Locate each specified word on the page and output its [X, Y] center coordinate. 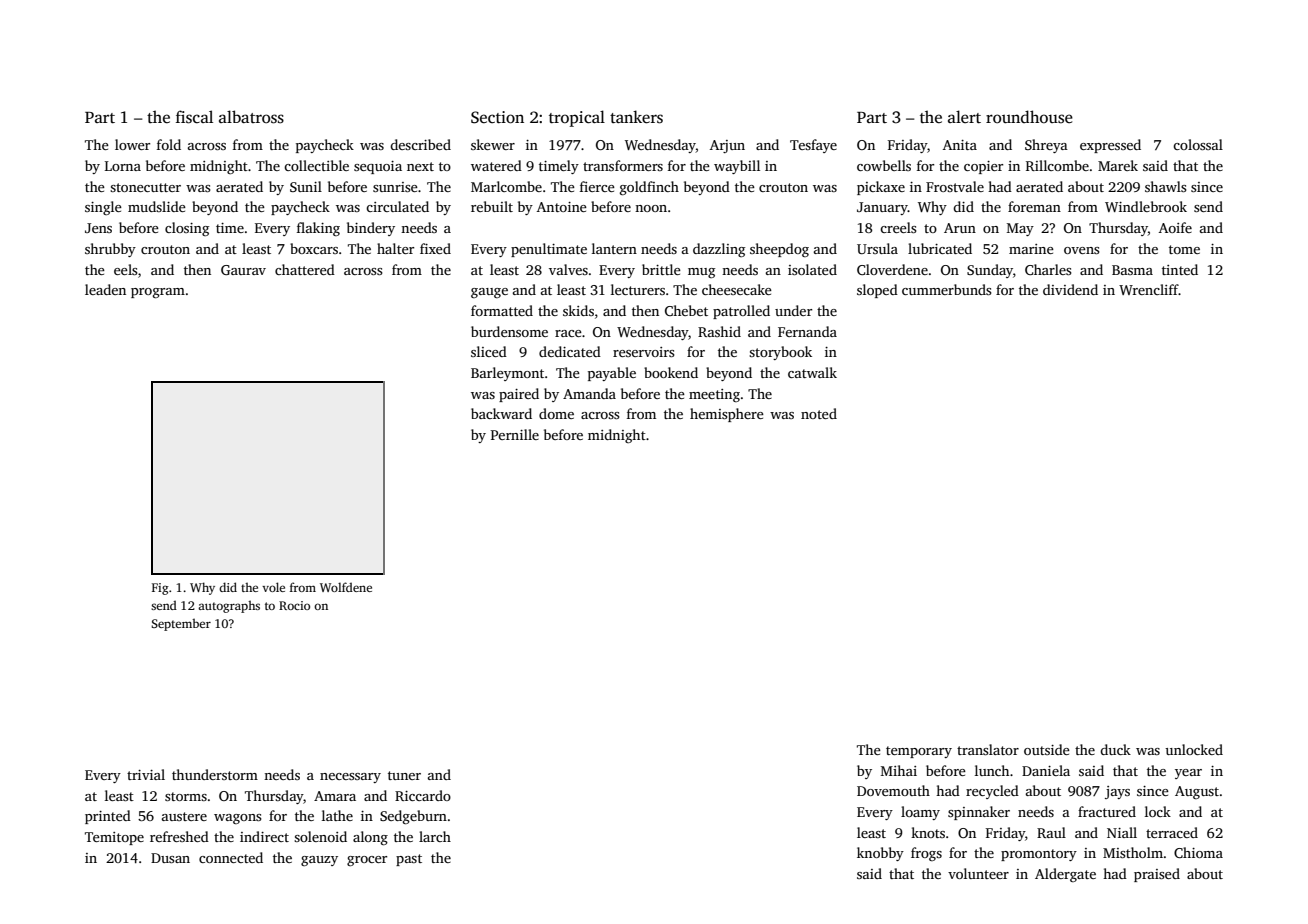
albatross [251, 117]
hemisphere [727, 415]
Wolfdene [346, 587]
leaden [105, 289]
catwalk [812, 372]
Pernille [515, 434]
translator [988, 749]
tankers [636, 117]
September [181, 624]
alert [964, 117]
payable [612, 374]
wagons [238, 819]
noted [819, 413]
